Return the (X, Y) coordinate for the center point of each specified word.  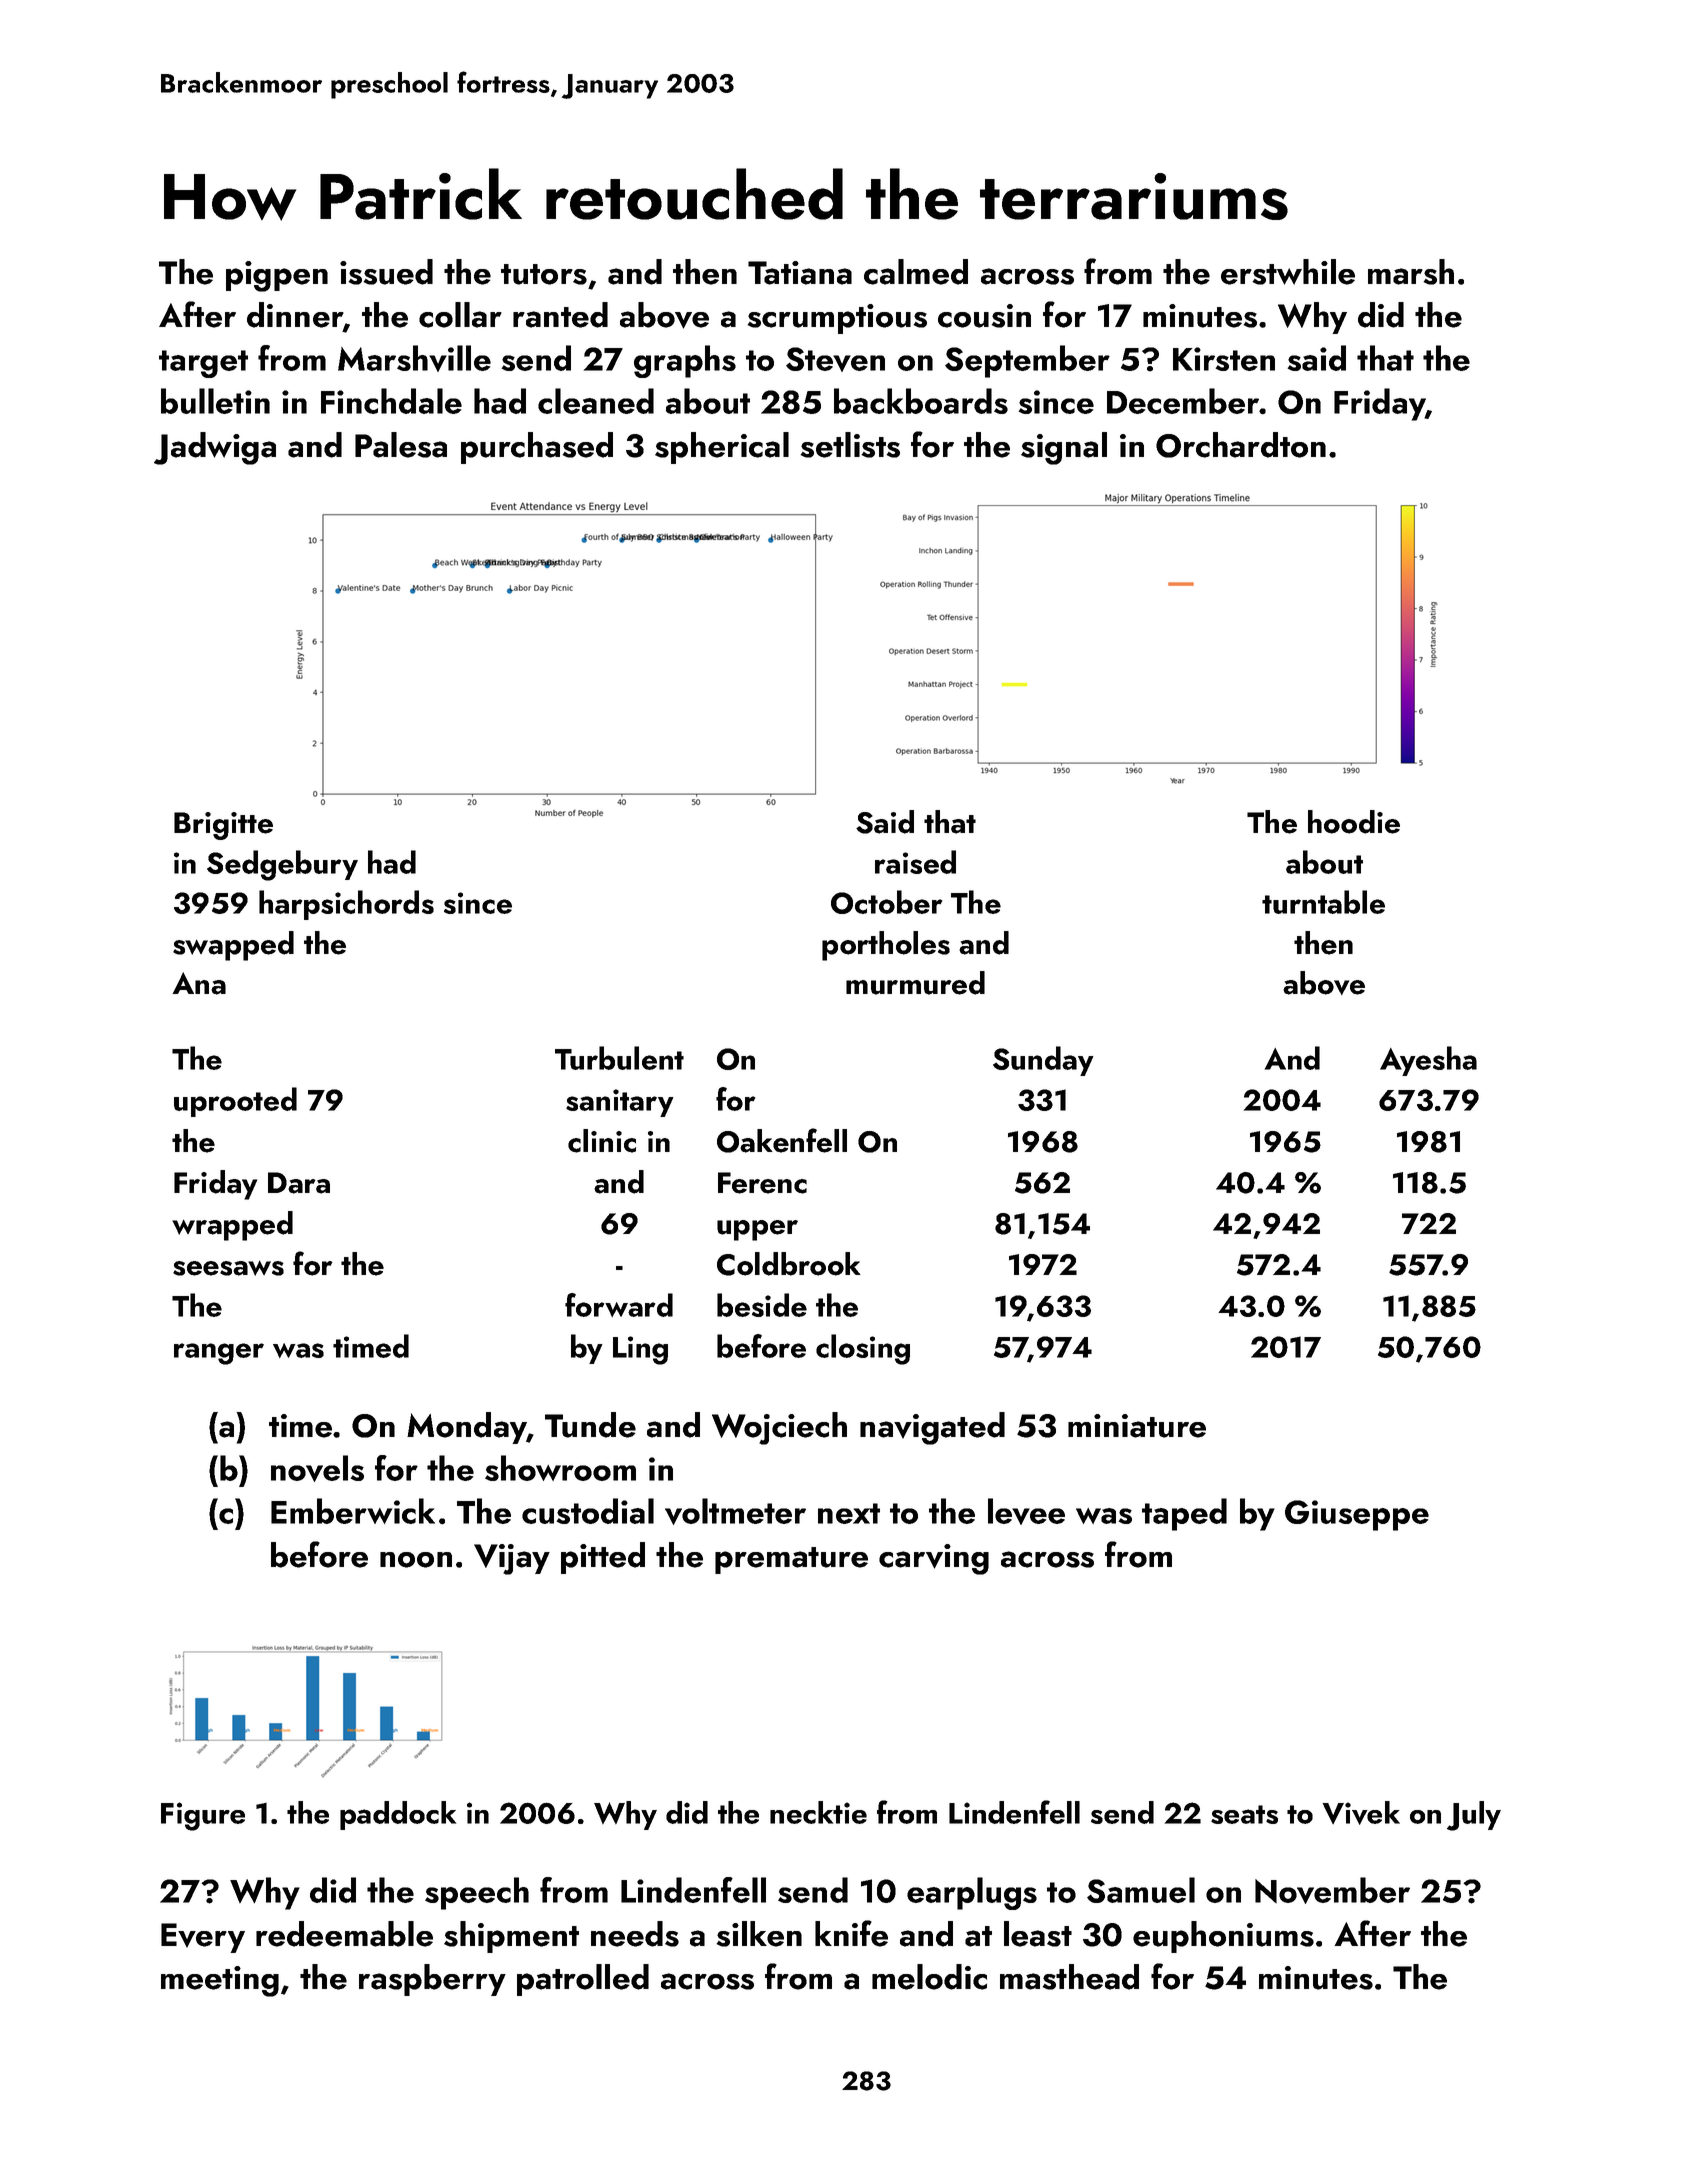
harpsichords (346, 905)
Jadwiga (215, 448)
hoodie (1354, 822)
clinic (602, 1141)
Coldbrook (789, 1264)
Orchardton (1241, 445)
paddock (398, 1815)
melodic (929, 1977)
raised (915, 862)
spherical (722, 448)
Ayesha (1428, 1061)
